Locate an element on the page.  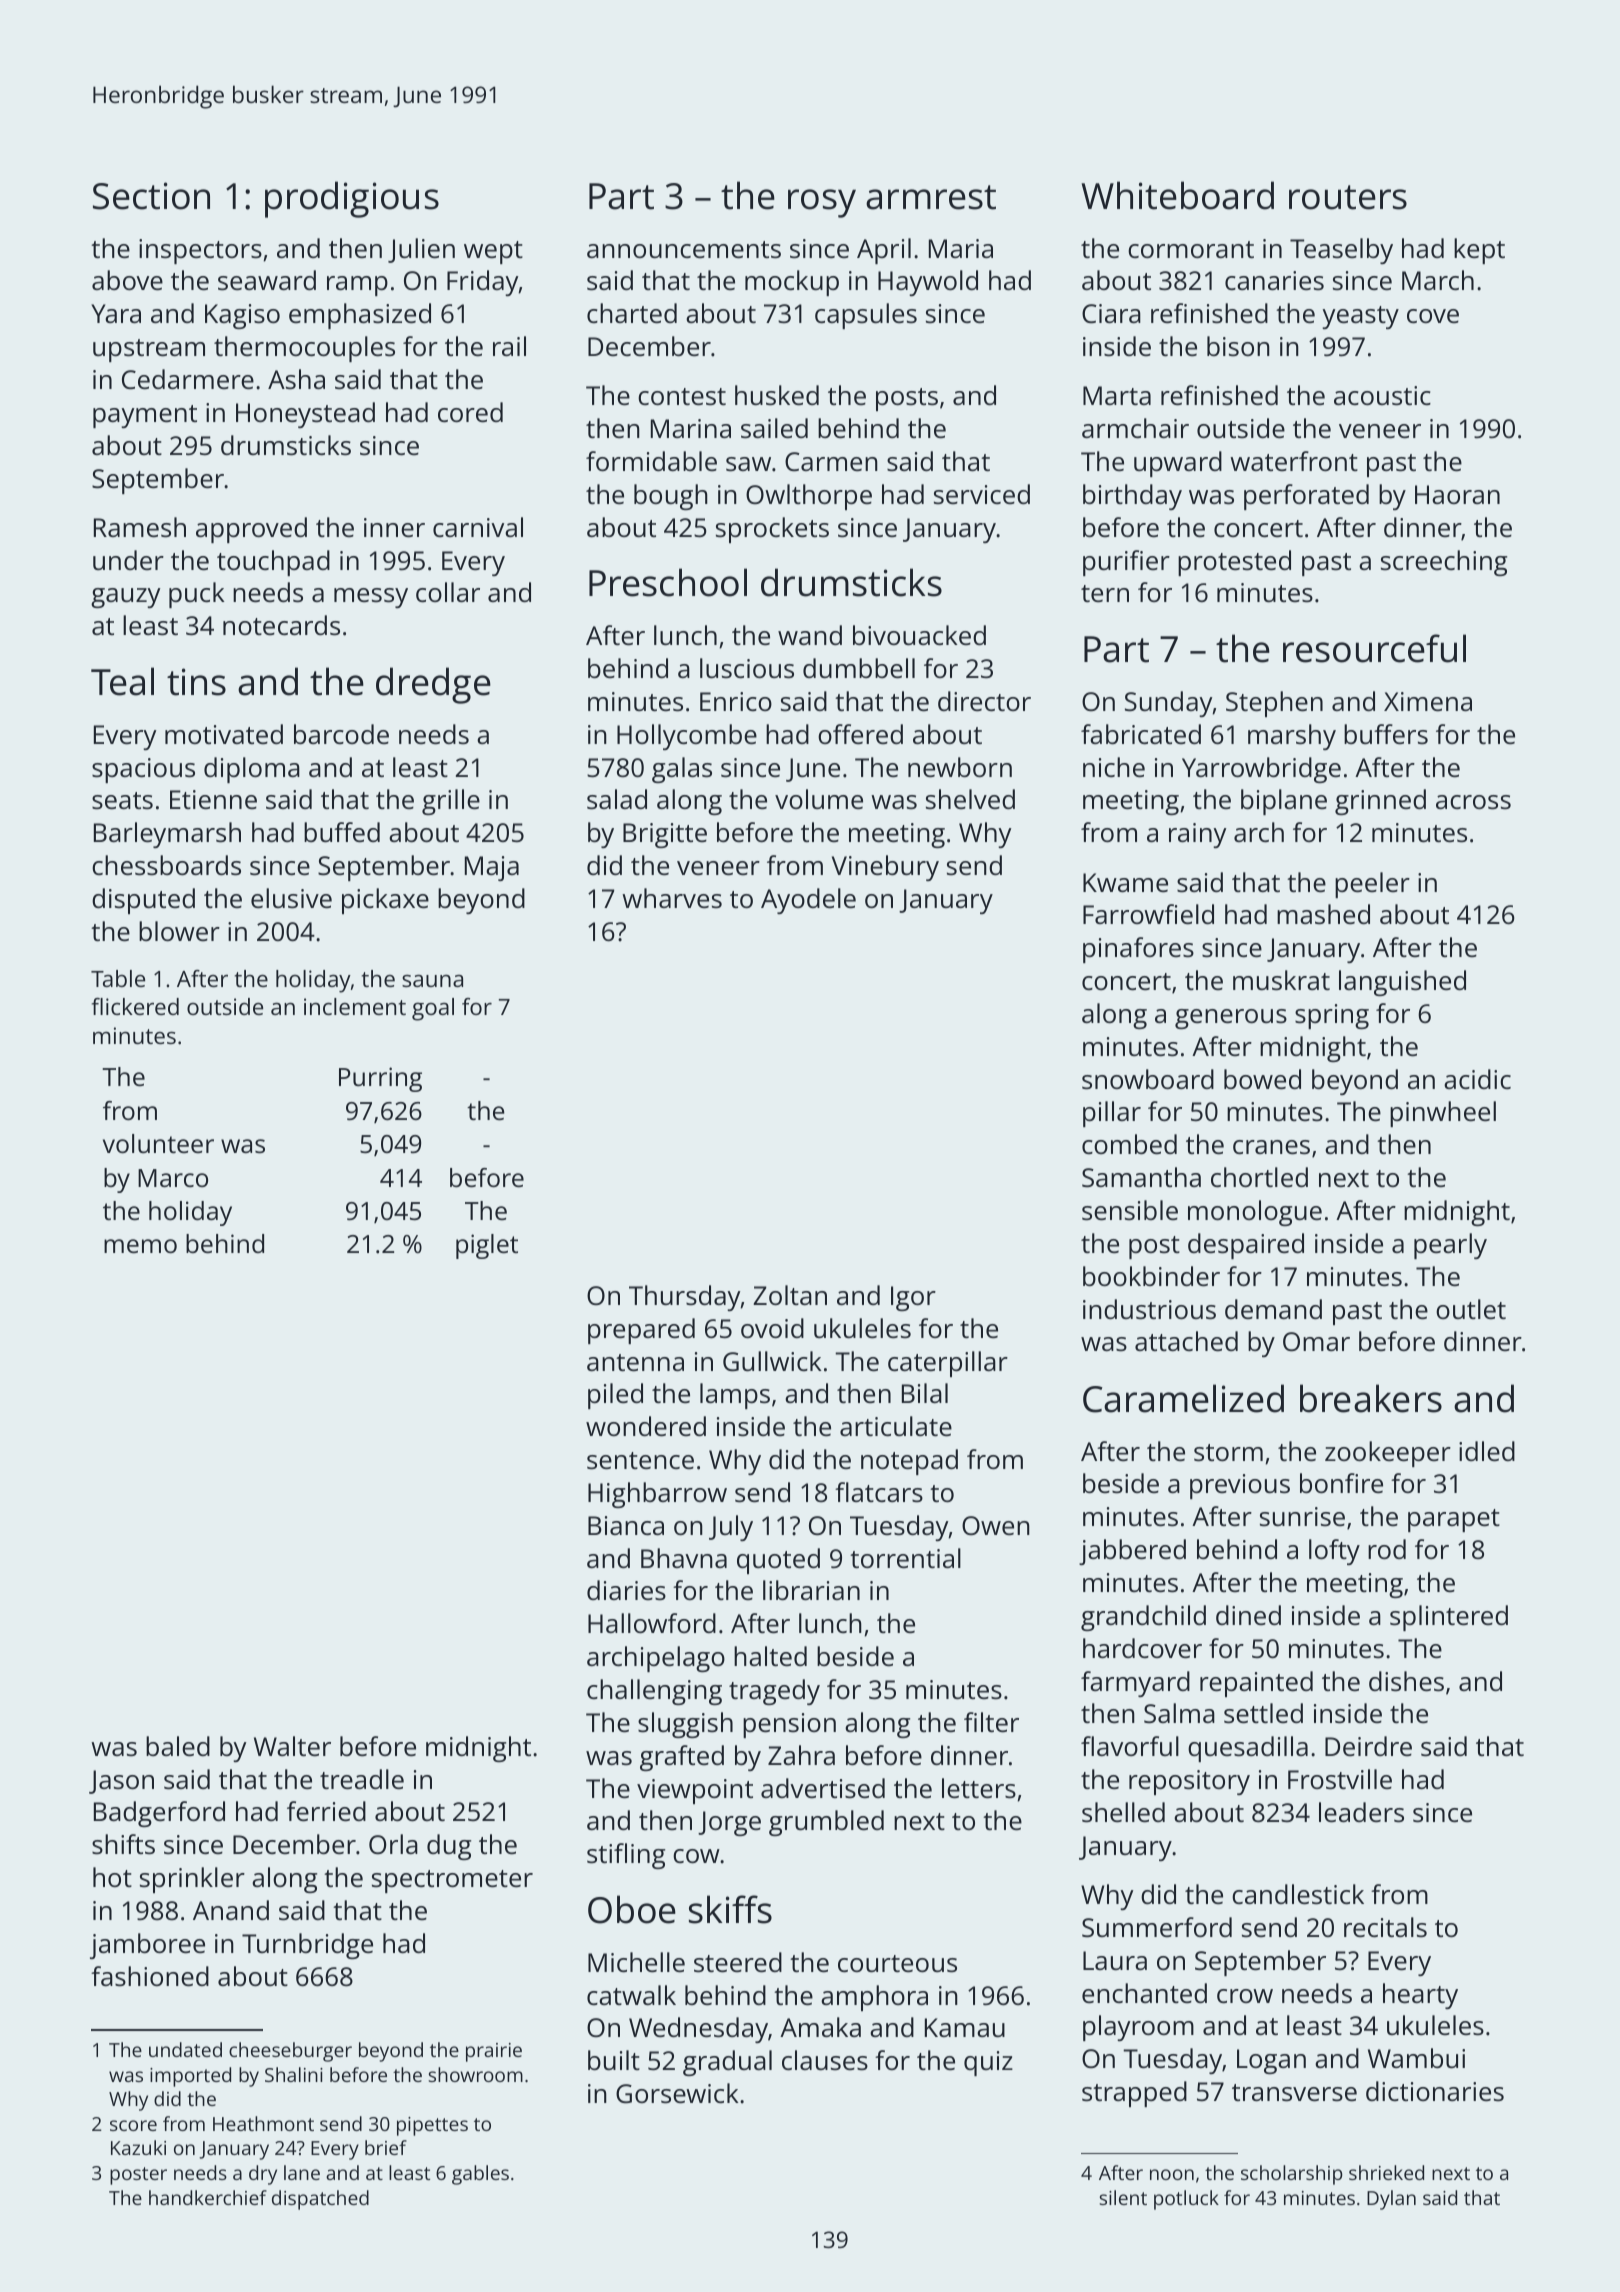
prodigious is located at coordinates (352, 199).
